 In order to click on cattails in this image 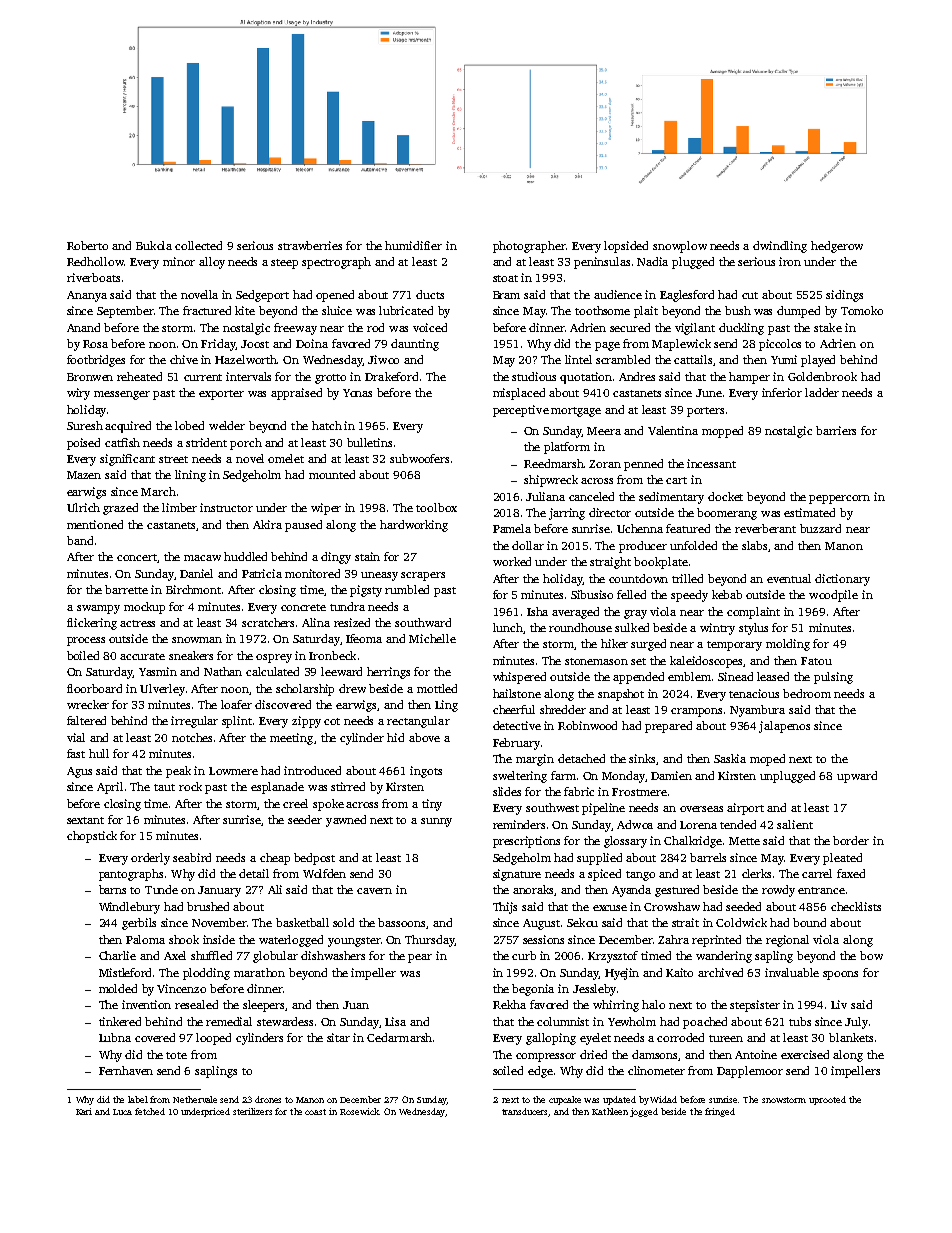, I will do `click(693, 359)`.
